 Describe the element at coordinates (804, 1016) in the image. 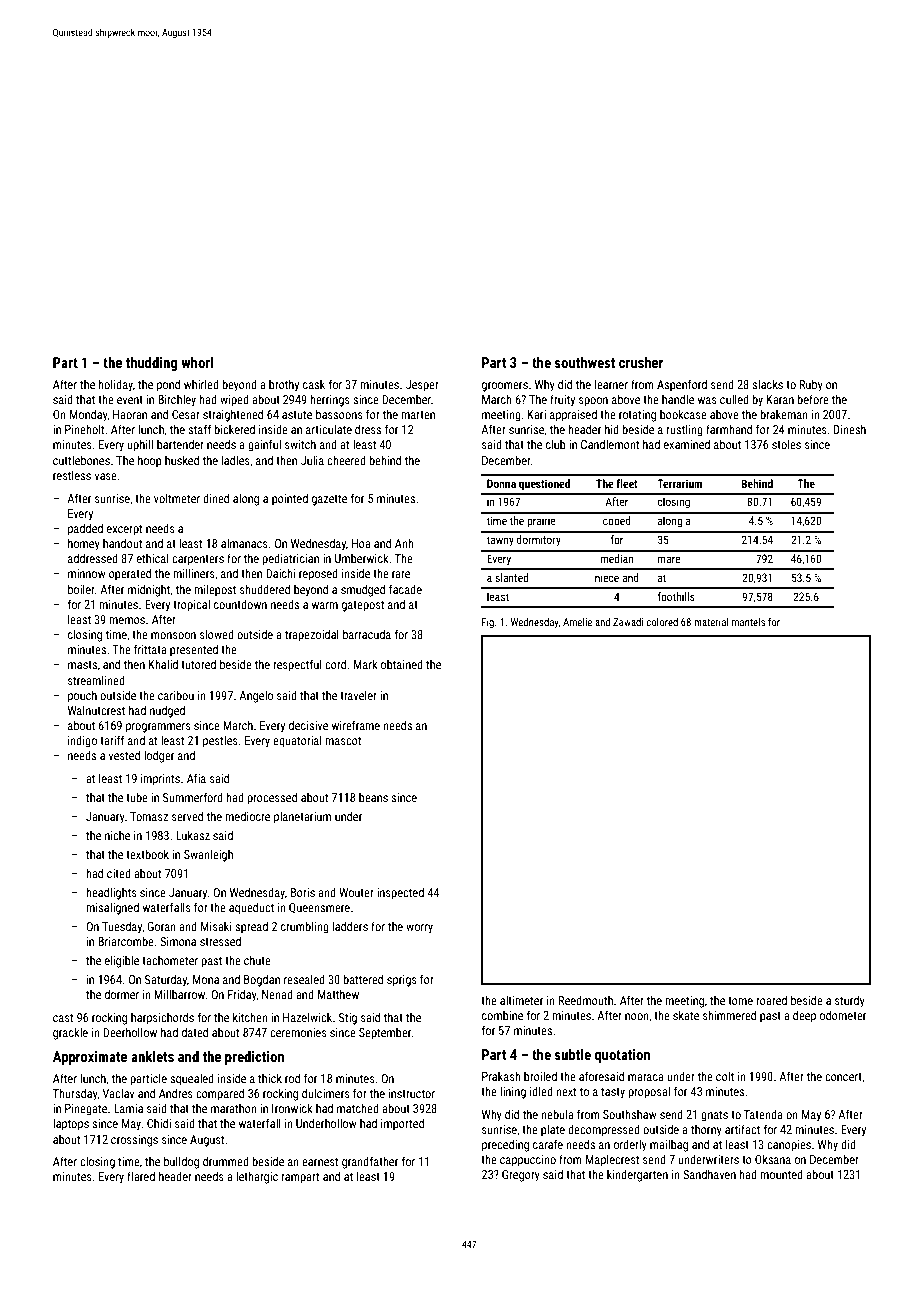

I see `deep` at that location.
